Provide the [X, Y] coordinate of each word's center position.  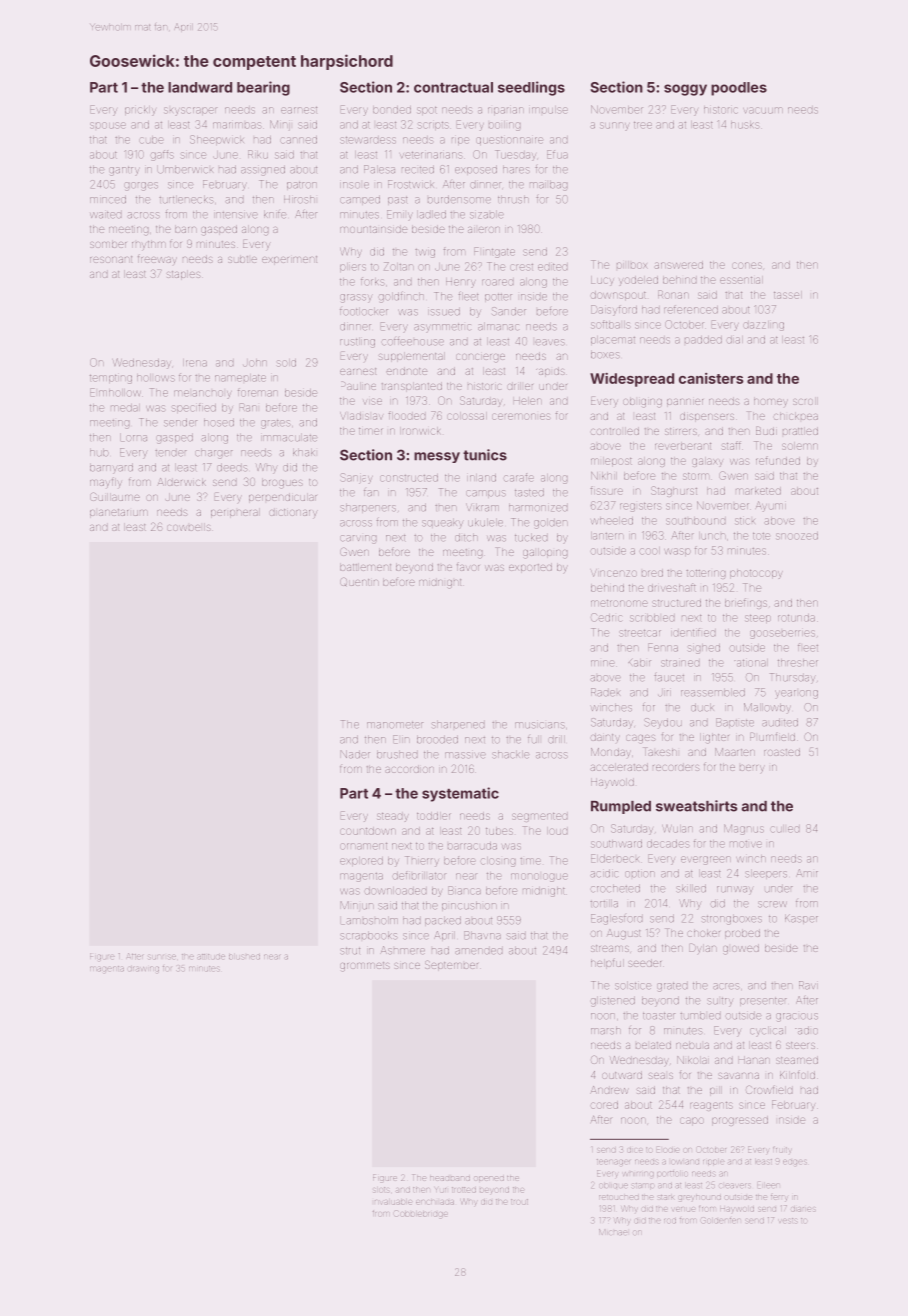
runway [735, 890]
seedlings [531, 88]
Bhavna [482, 935]
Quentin [359, 582]
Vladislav [361, 416]
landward [200, 87]
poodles [739, 89]
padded [703, 340]
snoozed [797, 536]
